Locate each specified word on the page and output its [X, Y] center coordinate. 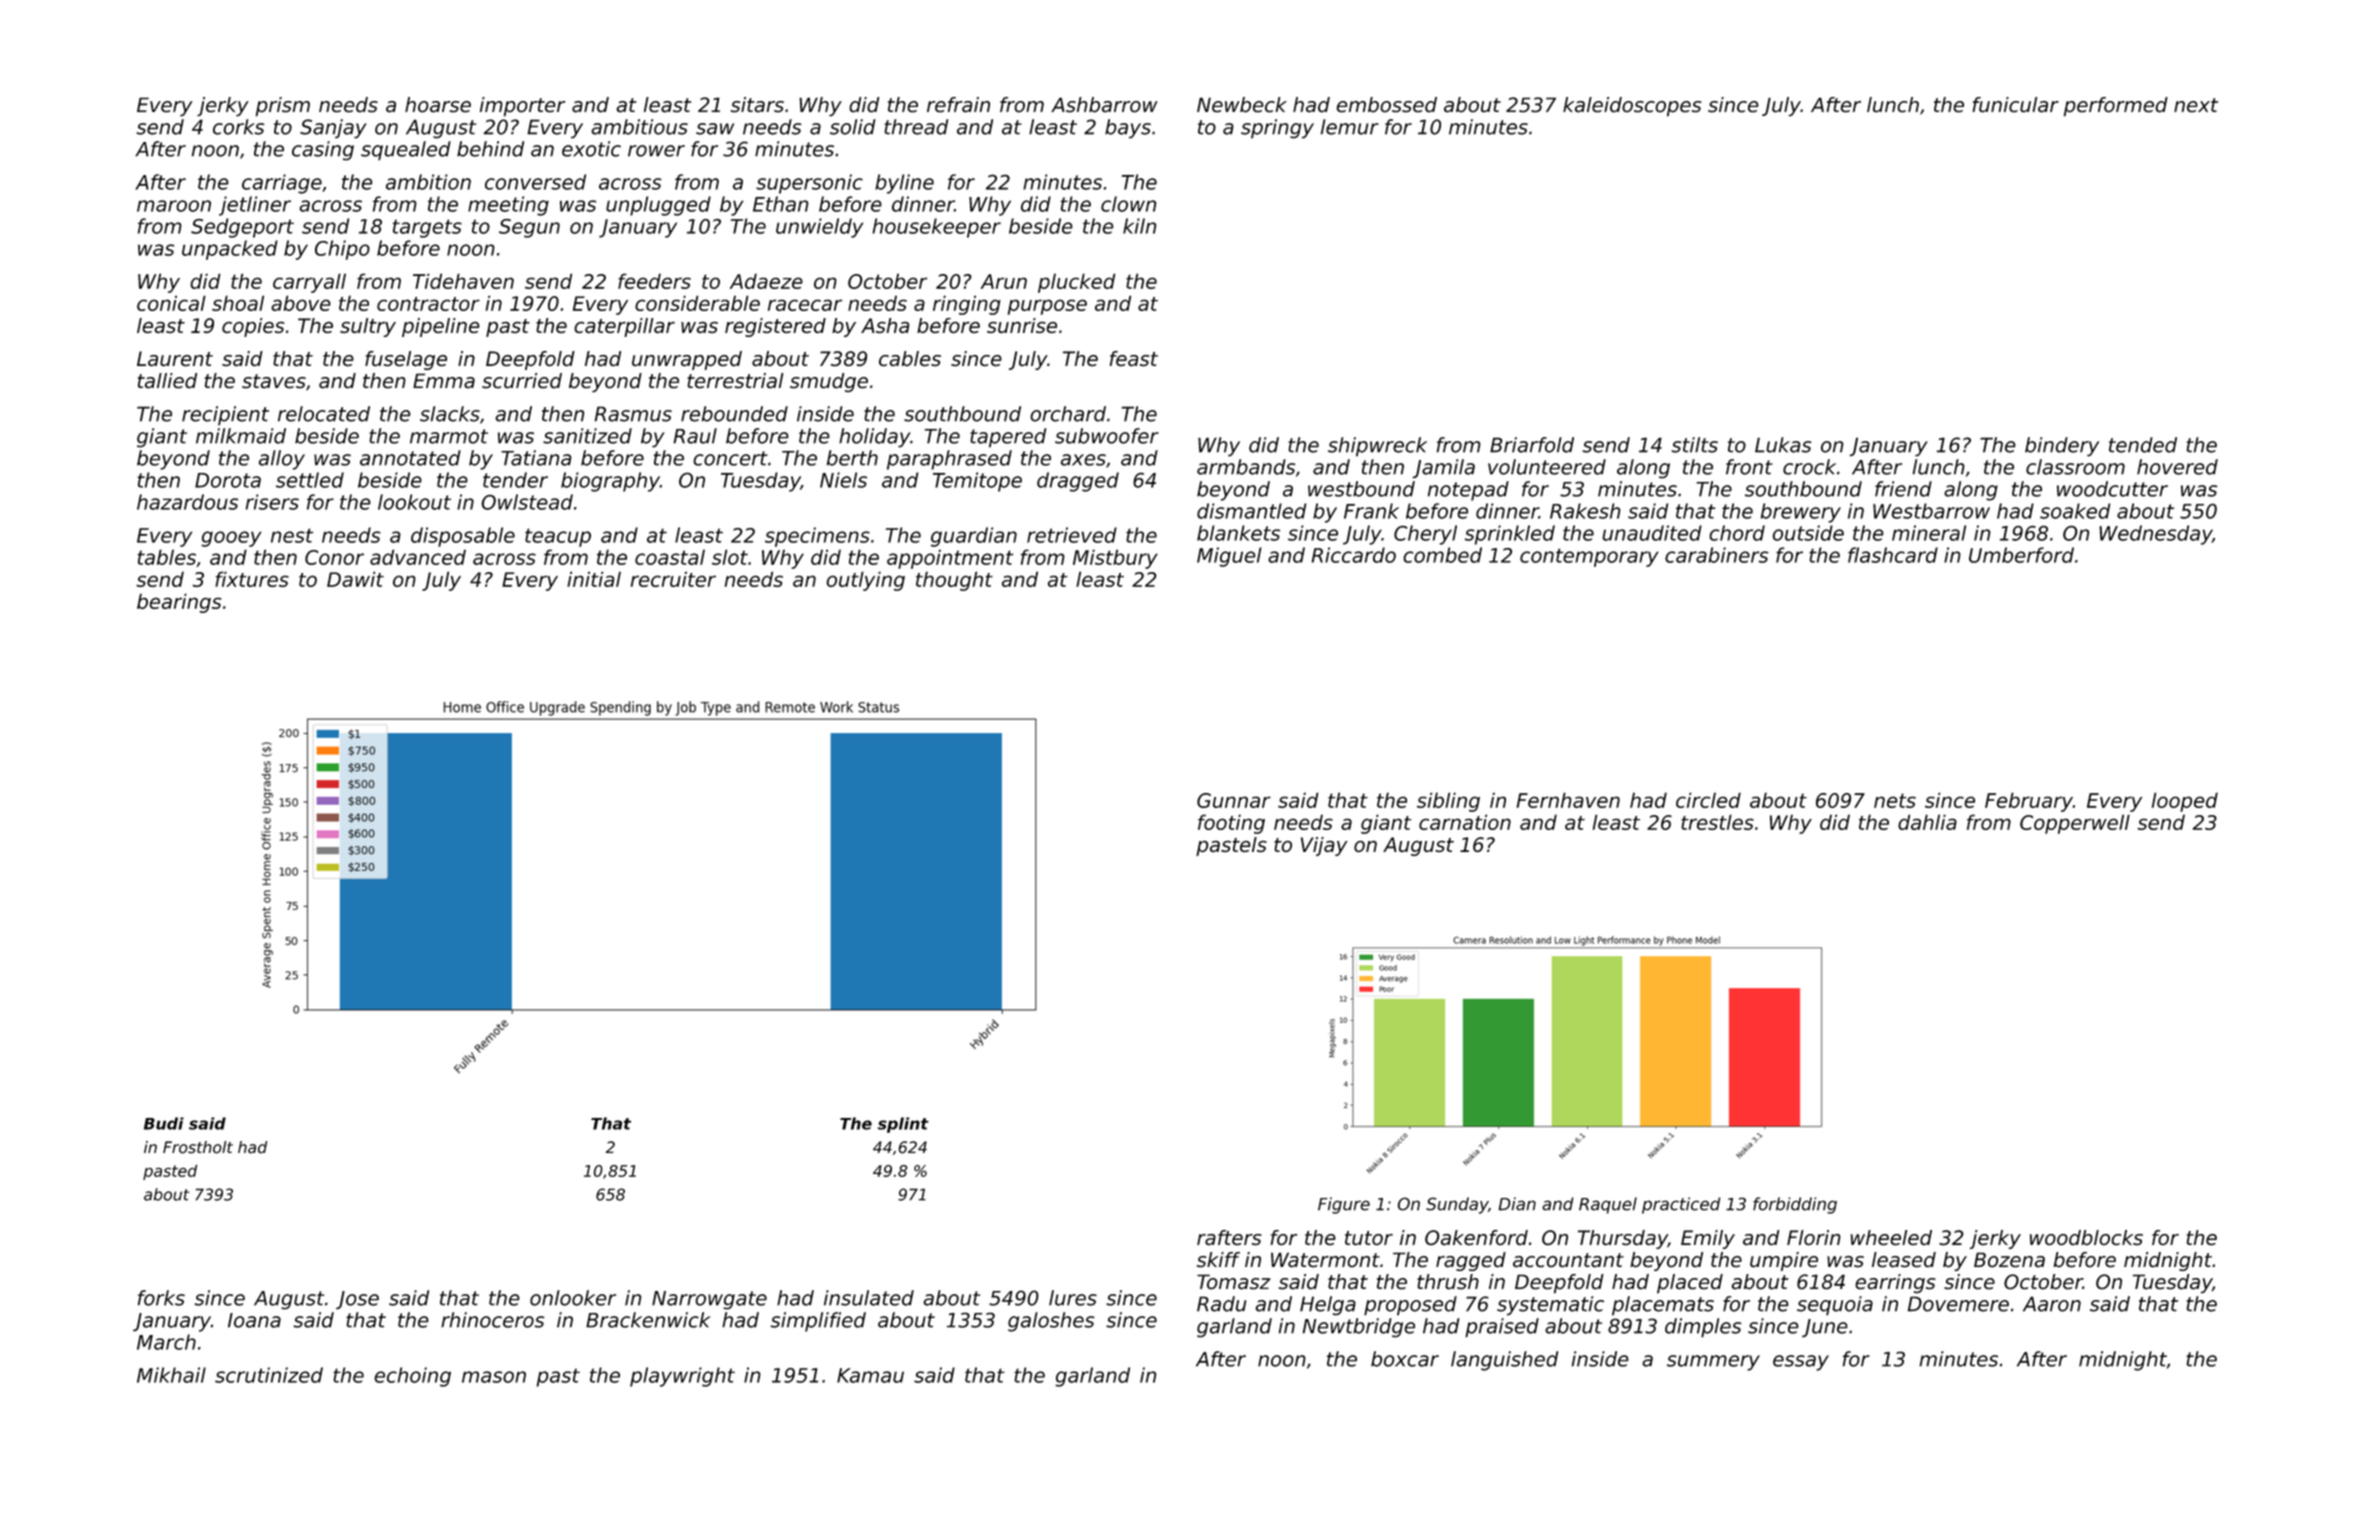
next [2196, 105]
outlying [865, 581]
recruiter [673, 579]
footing [1231, 824]
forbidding [1795, 1205]
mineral [1929, 533]
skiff [1218, 1259]
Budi [164, 1123]
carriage [282, 184]
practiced [1681, 1205]
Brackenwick [648, 1320]
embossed [1387, 104]
